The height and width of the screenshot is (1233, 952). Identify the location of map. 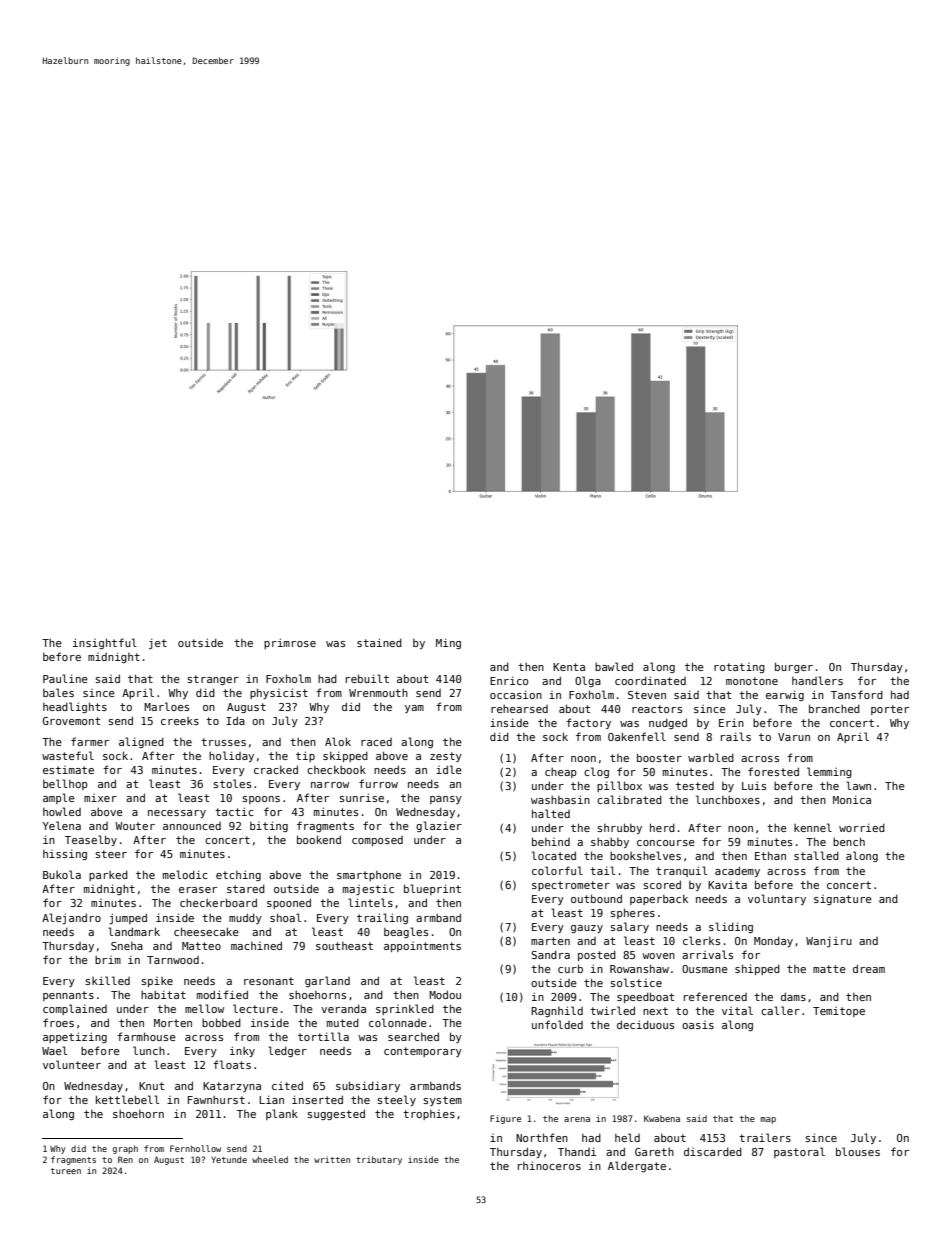
(768, 1120).
